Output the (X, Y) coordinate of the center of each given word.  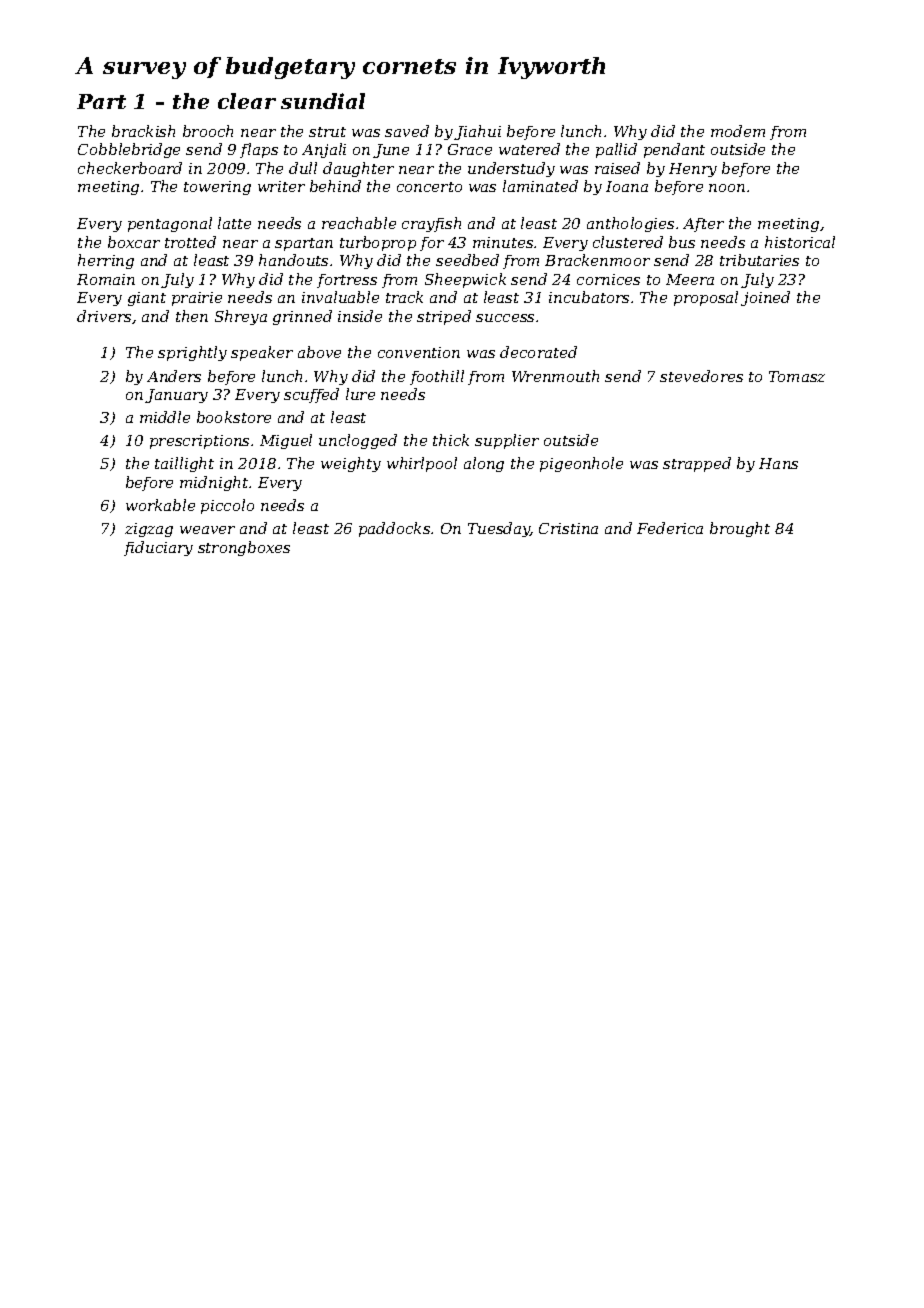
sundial (323, 101)
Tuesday (499, 529)
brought (740, 529)
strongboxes (244, 548)
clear (247, 101)
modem (738, 131)
